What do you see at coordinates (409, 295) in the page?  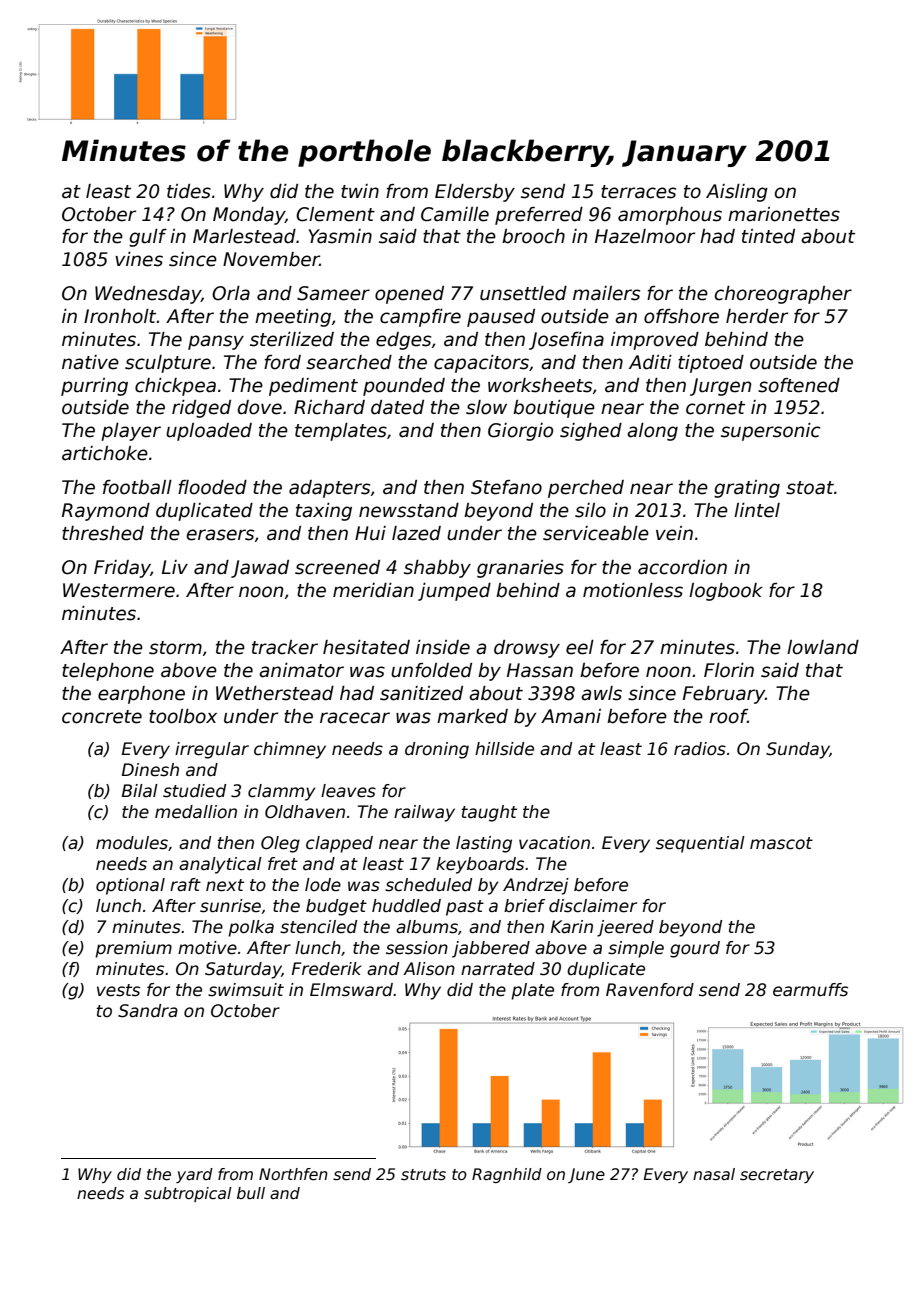 I see `opened` at bounding box center [409, 295].
